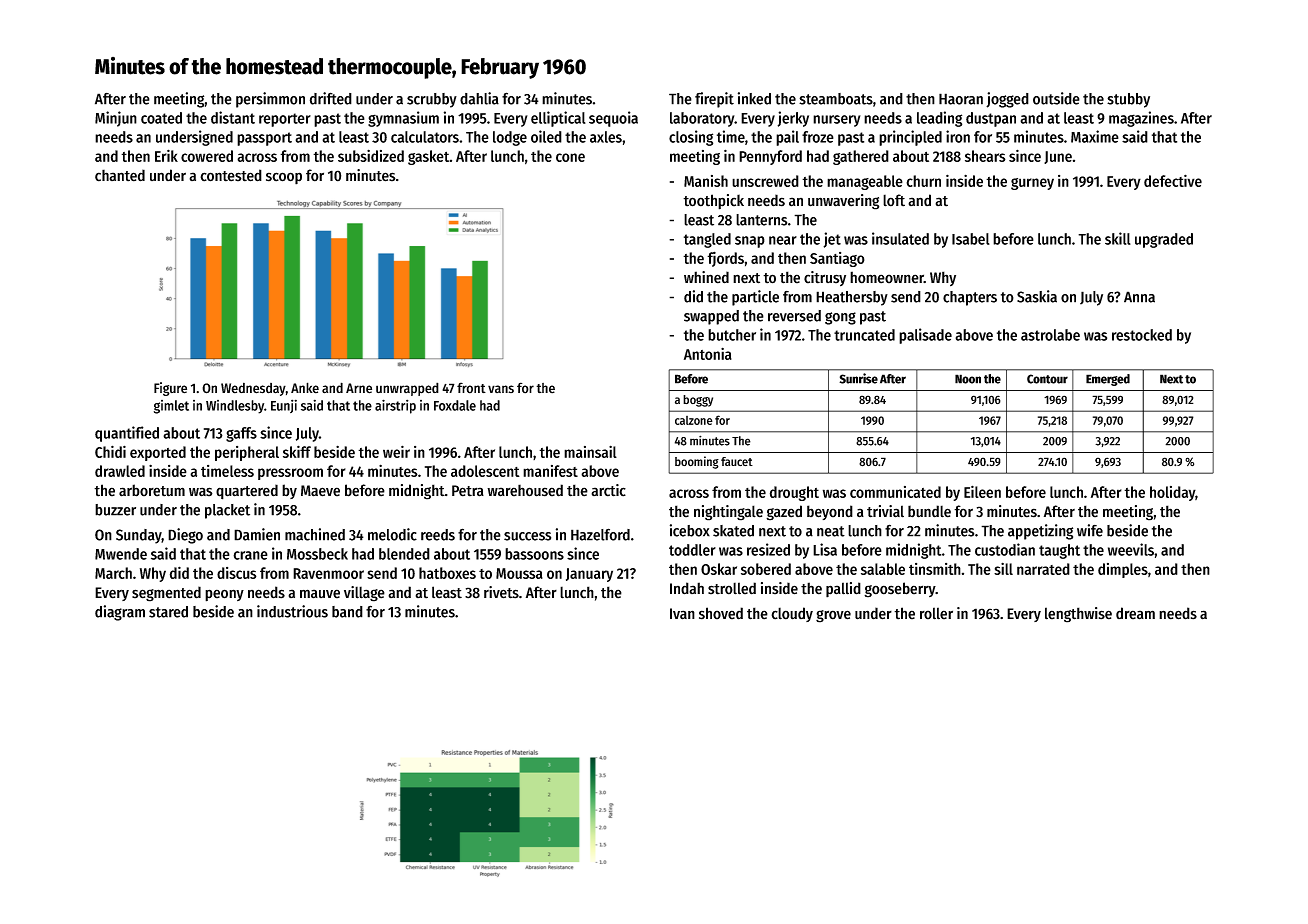  I want to click on arctic, so click(608, 490).
